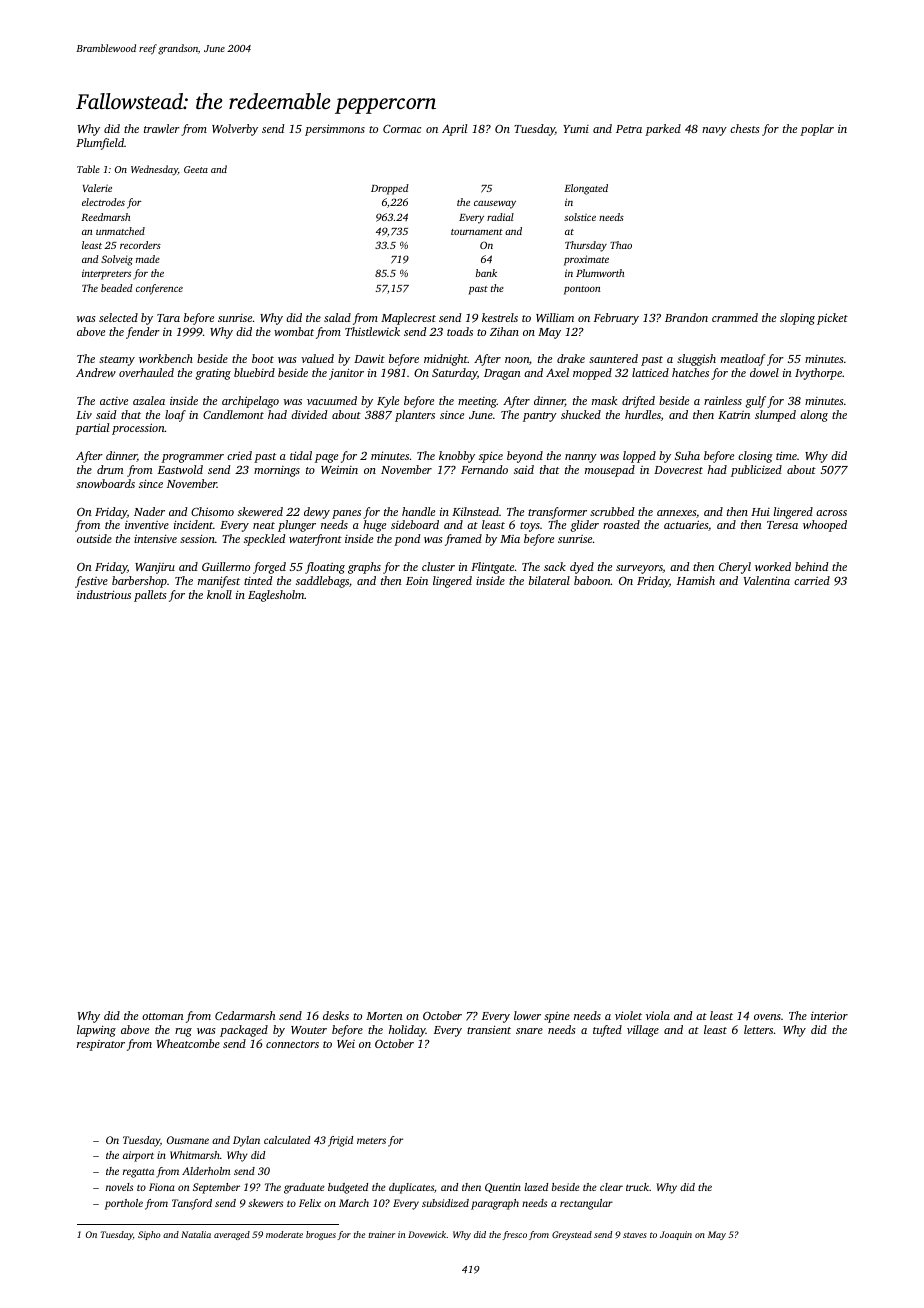  Describe the element at coordinates (477, 402) in the page. I see `meeting` at that location.
